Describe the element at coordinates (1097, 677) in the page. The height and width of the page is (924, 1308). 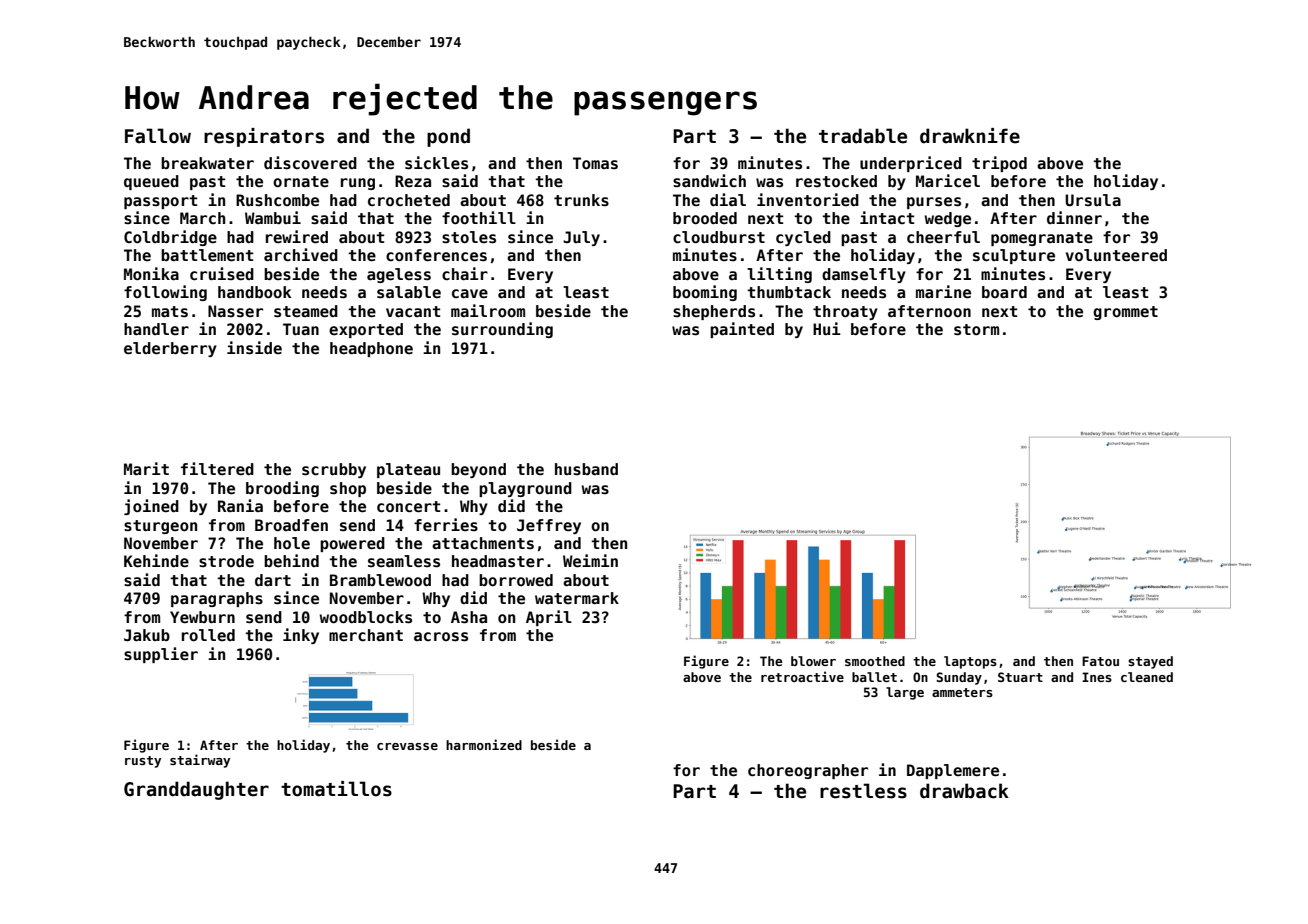
I see `Ines` at that location.
